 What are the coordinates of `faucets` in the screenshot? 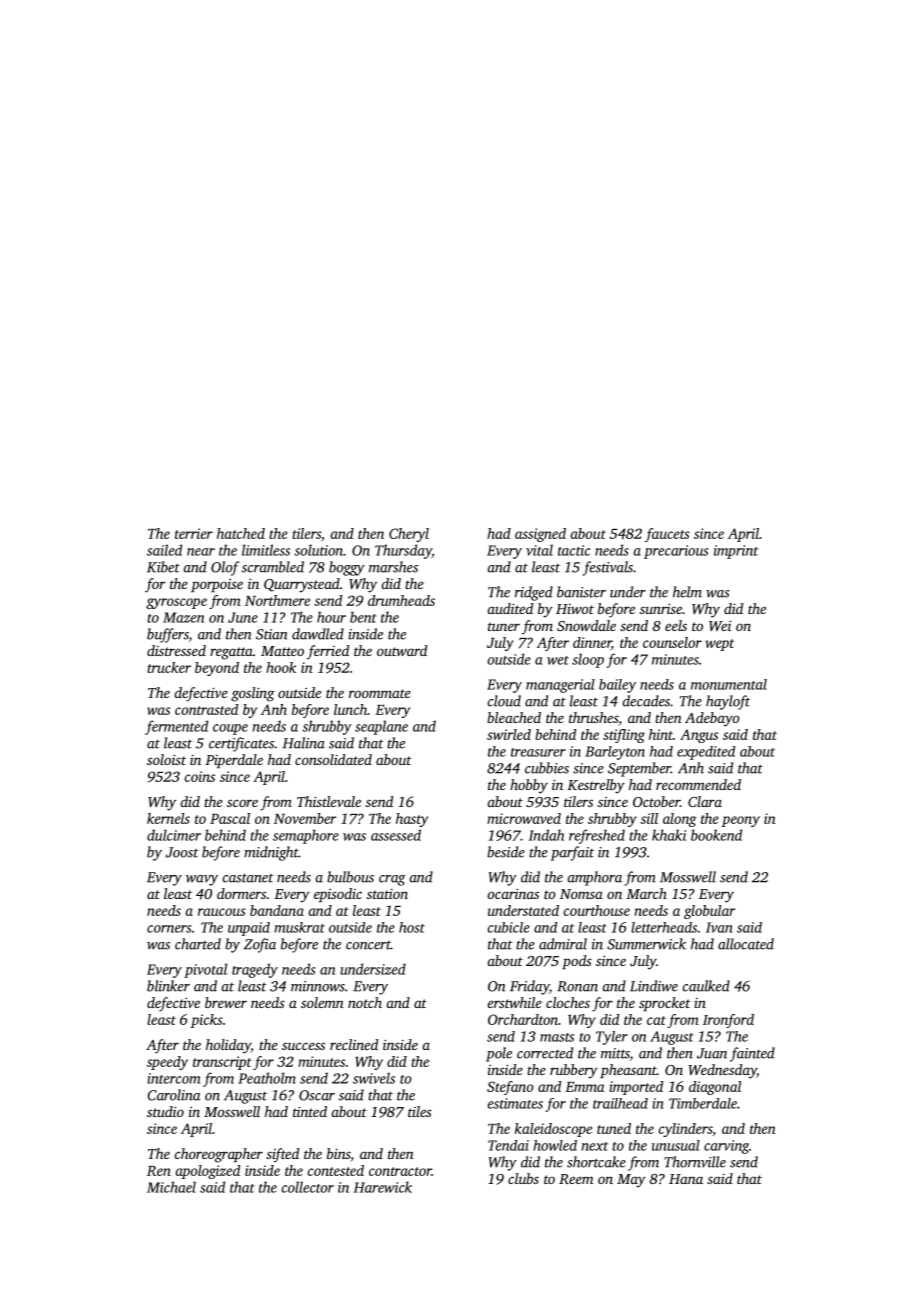 It's located at (667, 535).
